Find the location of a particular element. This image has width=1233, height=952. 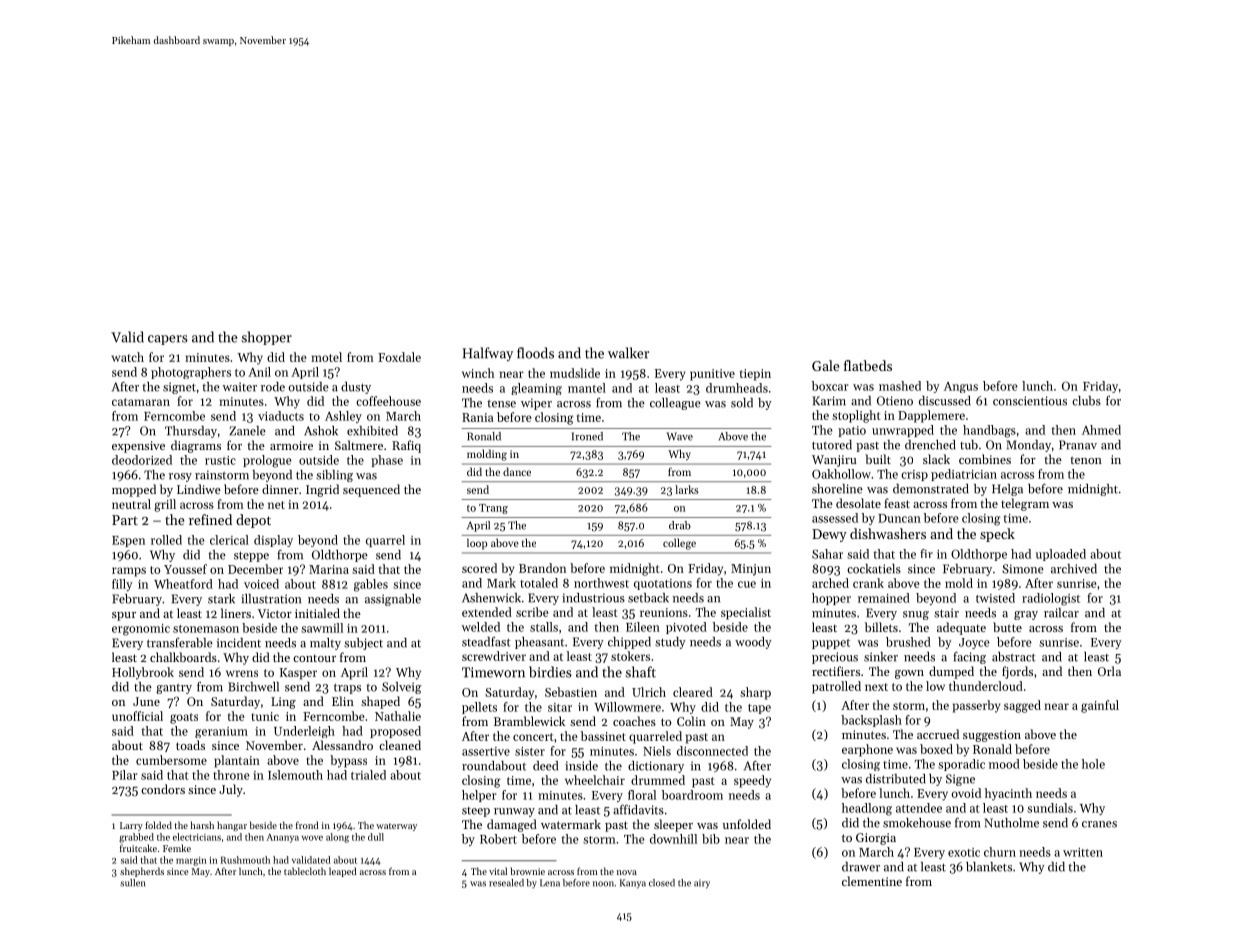

flatbeds is located at coordinates (868, 365).
